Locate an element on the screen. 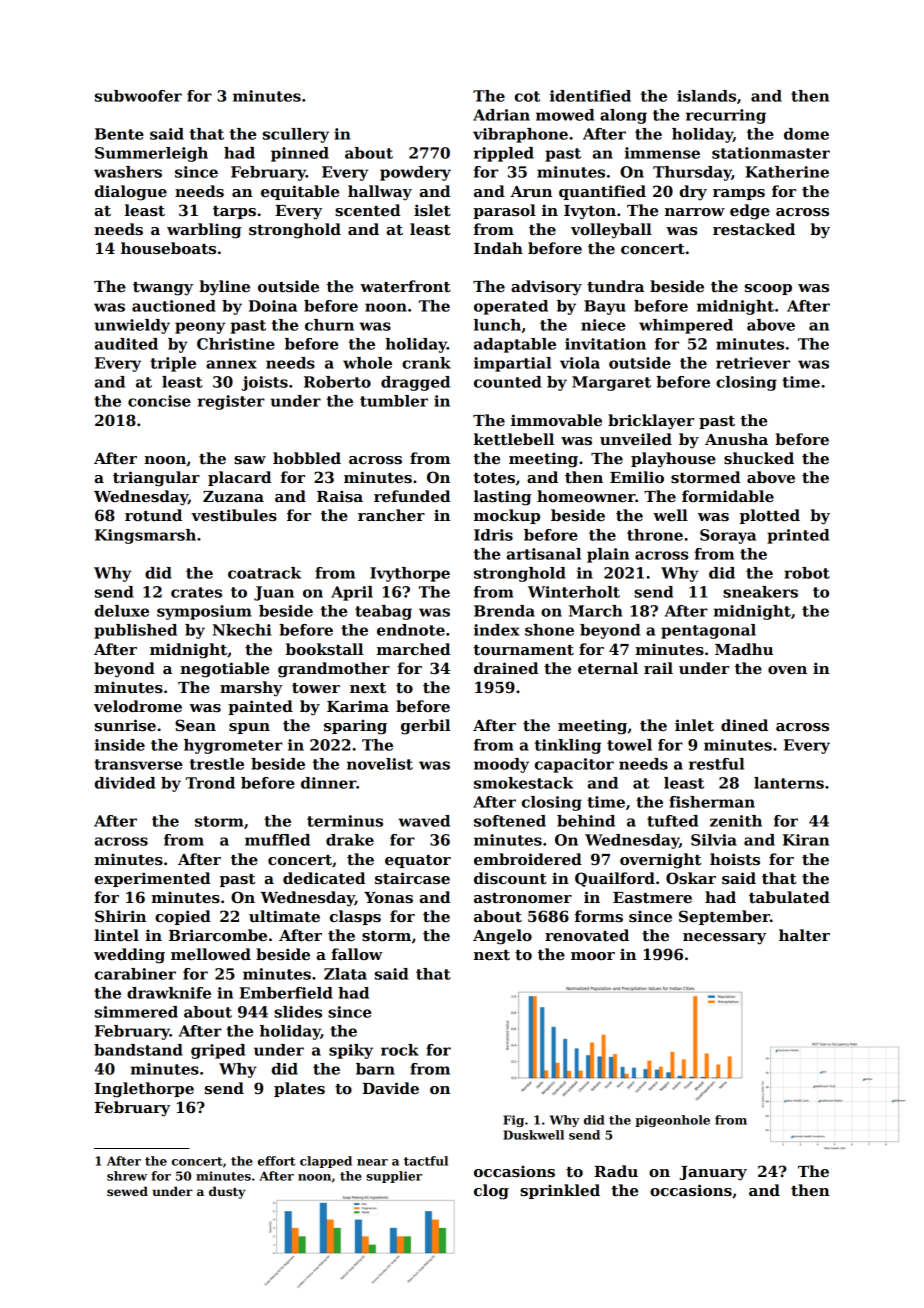 The width and height of the screenshot is (924, 1308). tundra is located at coordinates (615, 286).
